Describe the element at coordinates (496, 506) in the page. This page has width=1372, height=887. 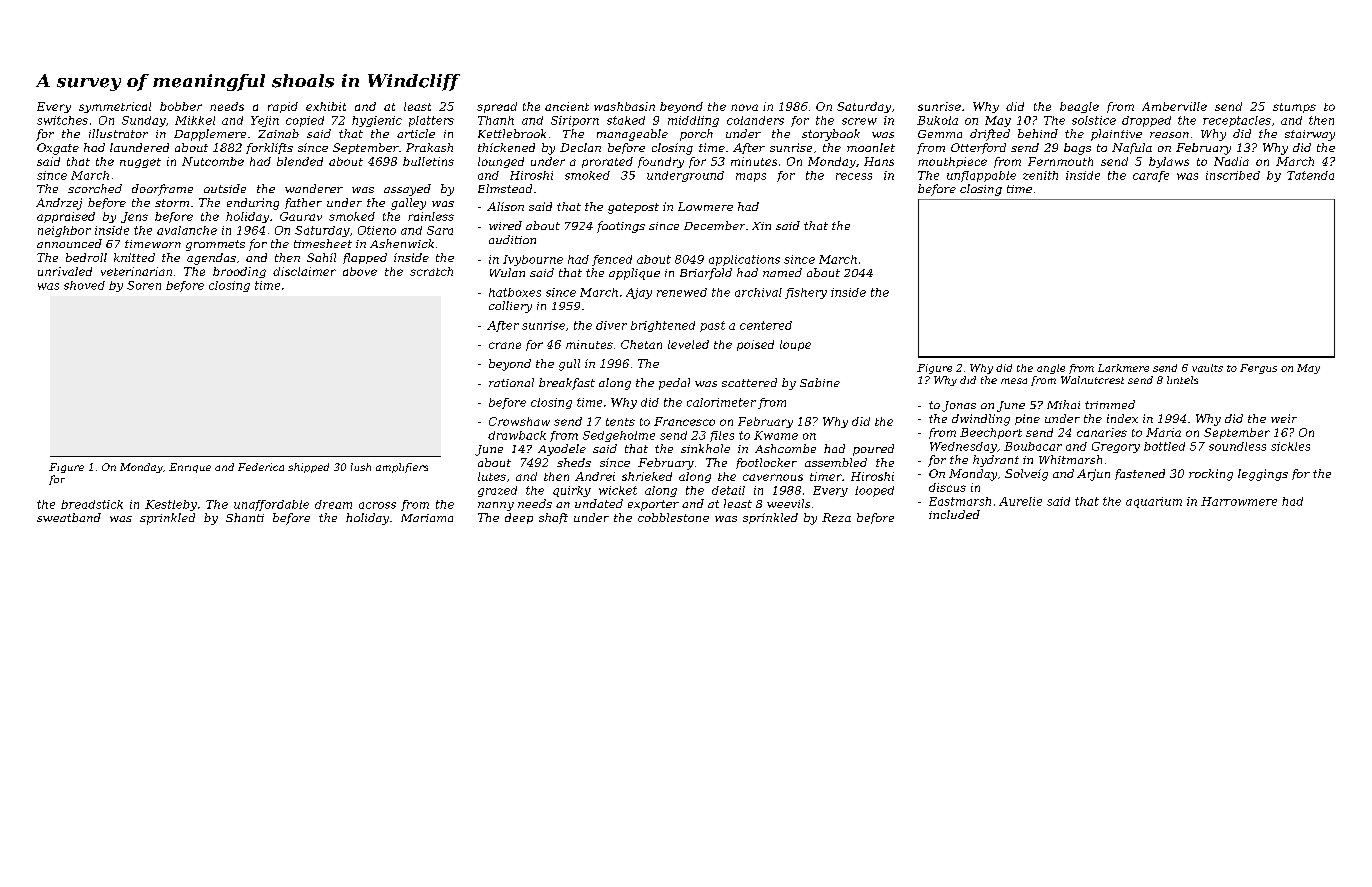
I see `nanny` at that location.
